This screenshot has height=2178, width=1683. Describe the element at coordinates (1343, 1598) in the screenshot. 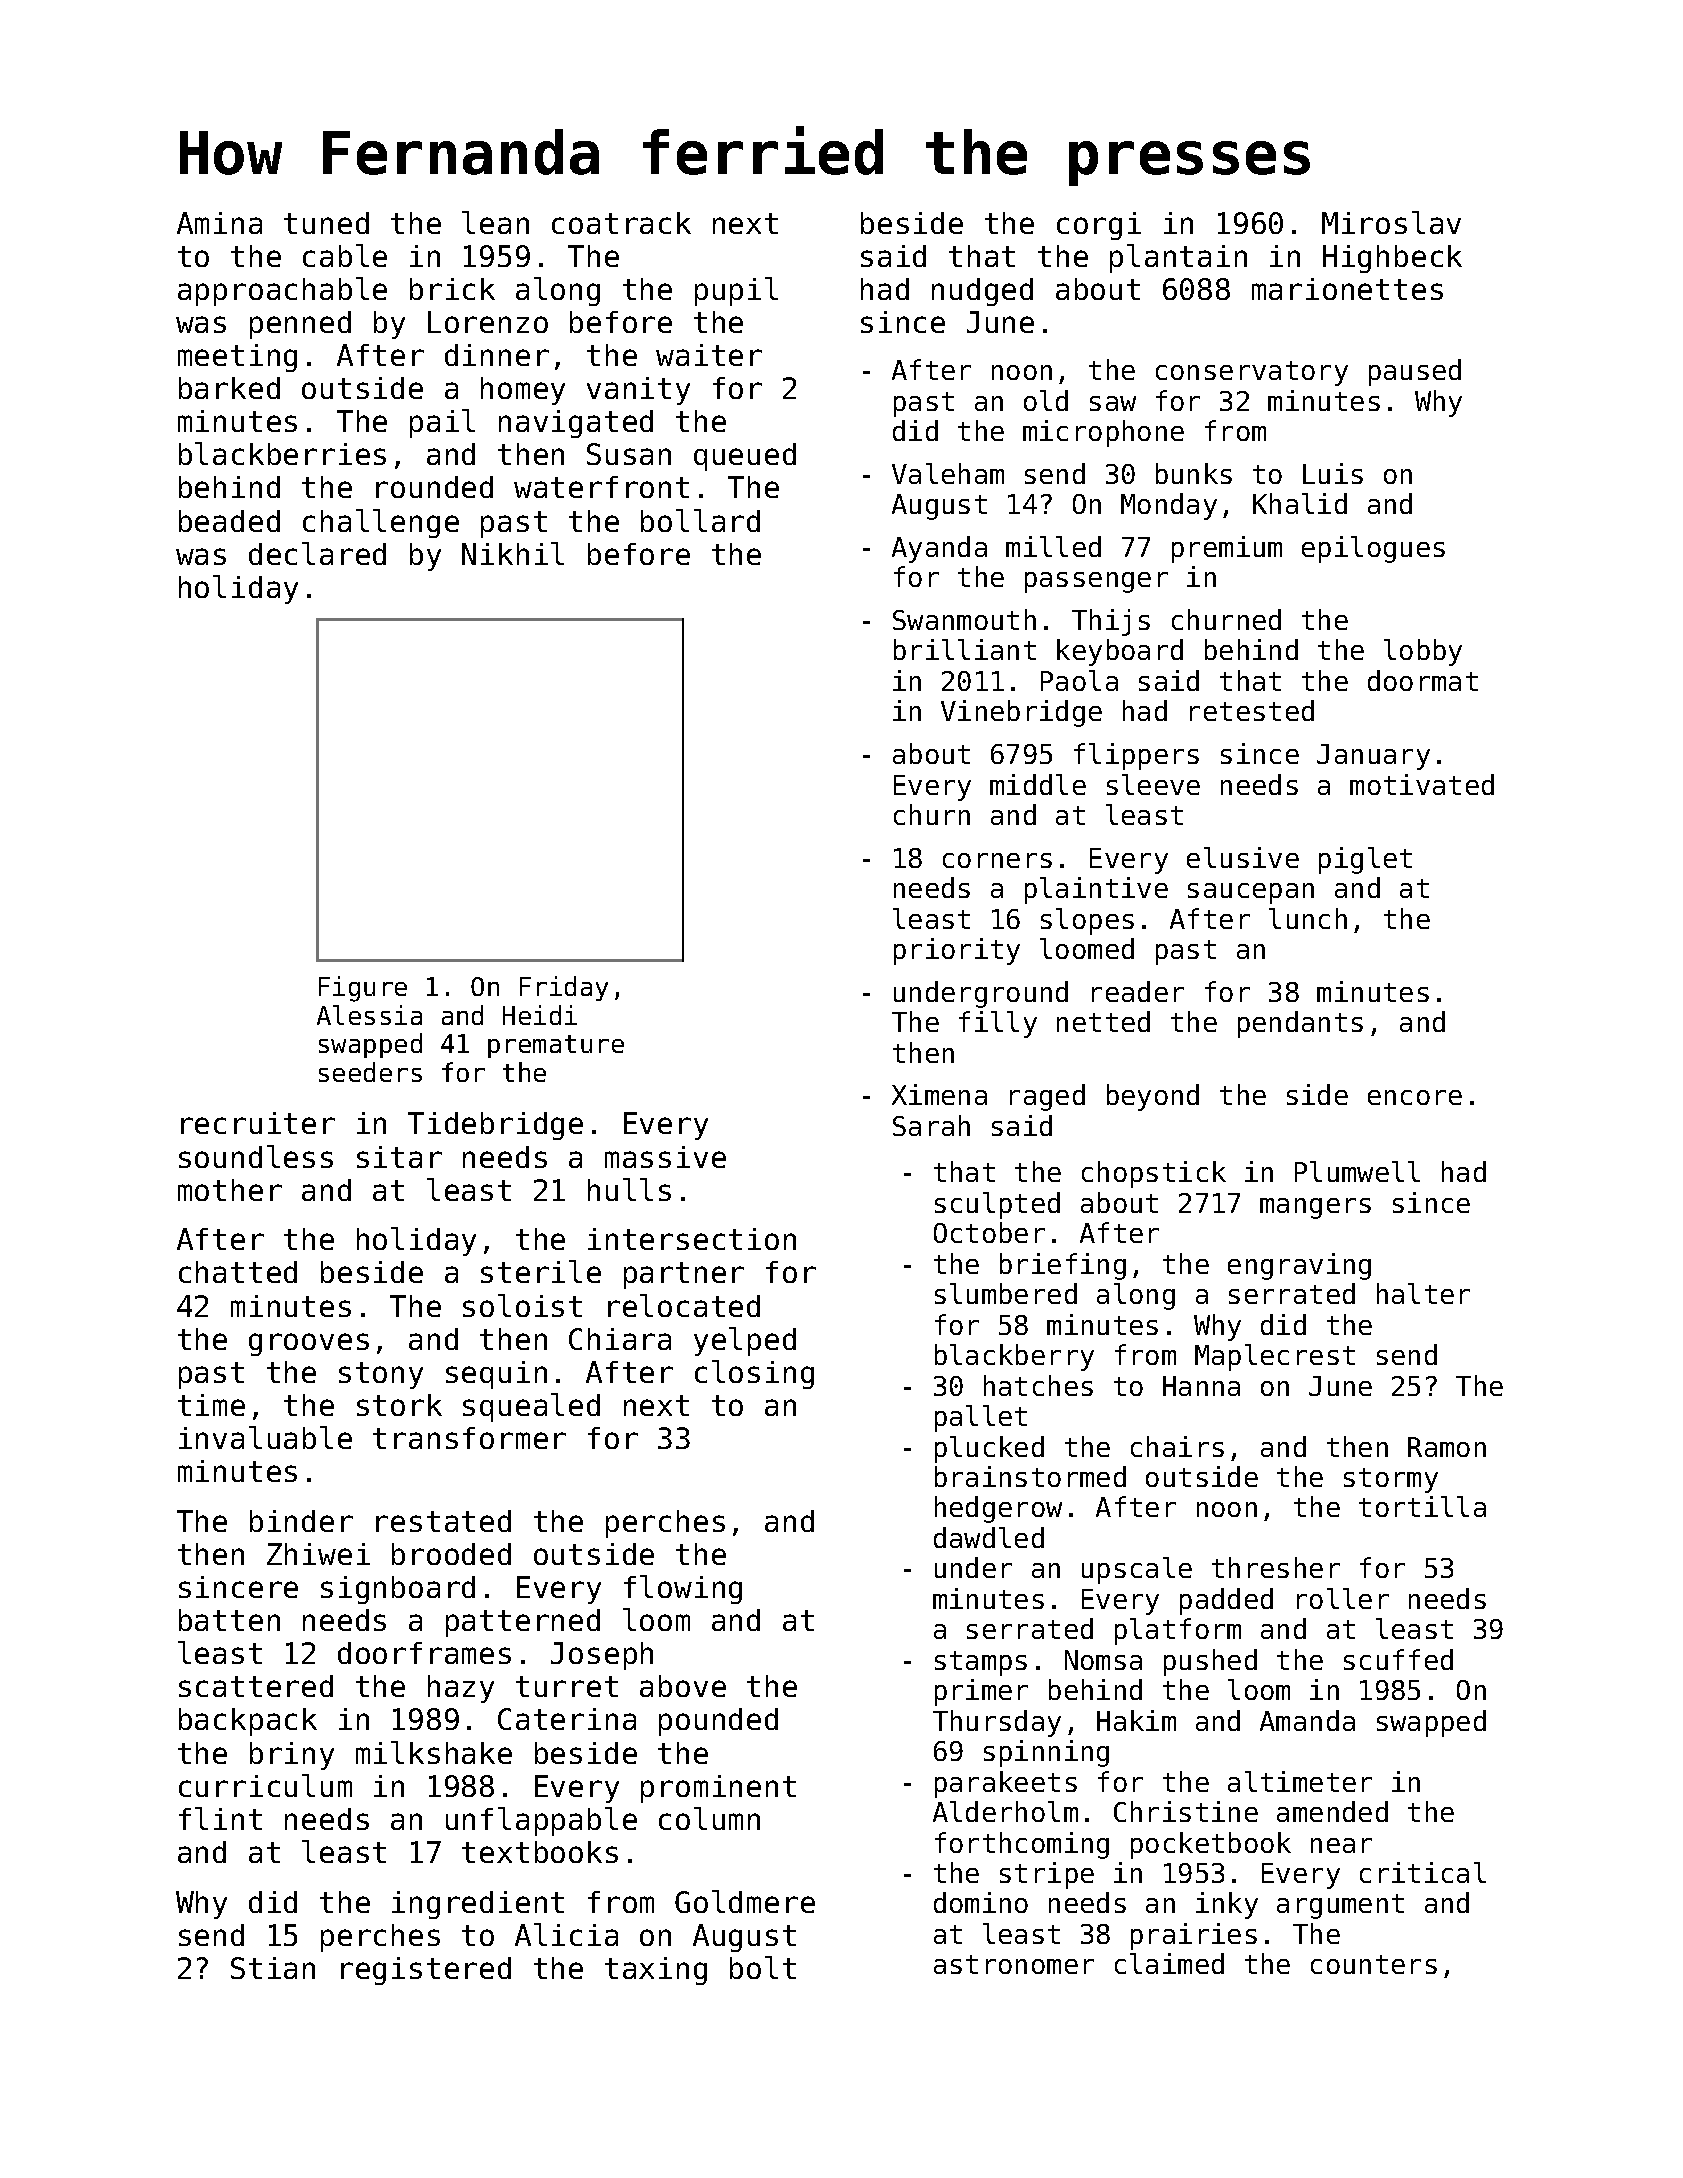

I see `roller` at that location.
